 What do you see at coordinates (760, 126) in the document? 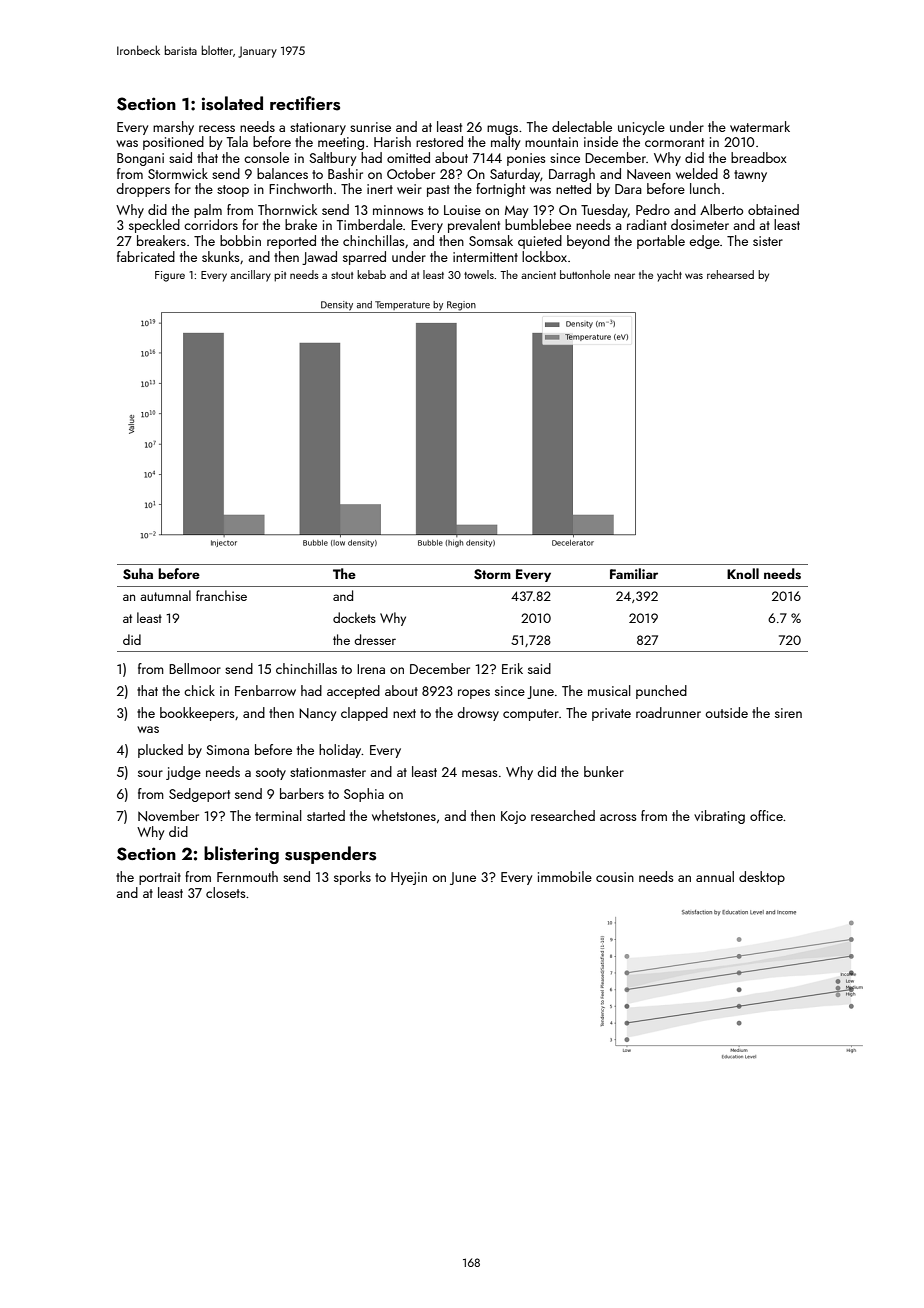
I see `watermark` at bounding box center [760, 126].
